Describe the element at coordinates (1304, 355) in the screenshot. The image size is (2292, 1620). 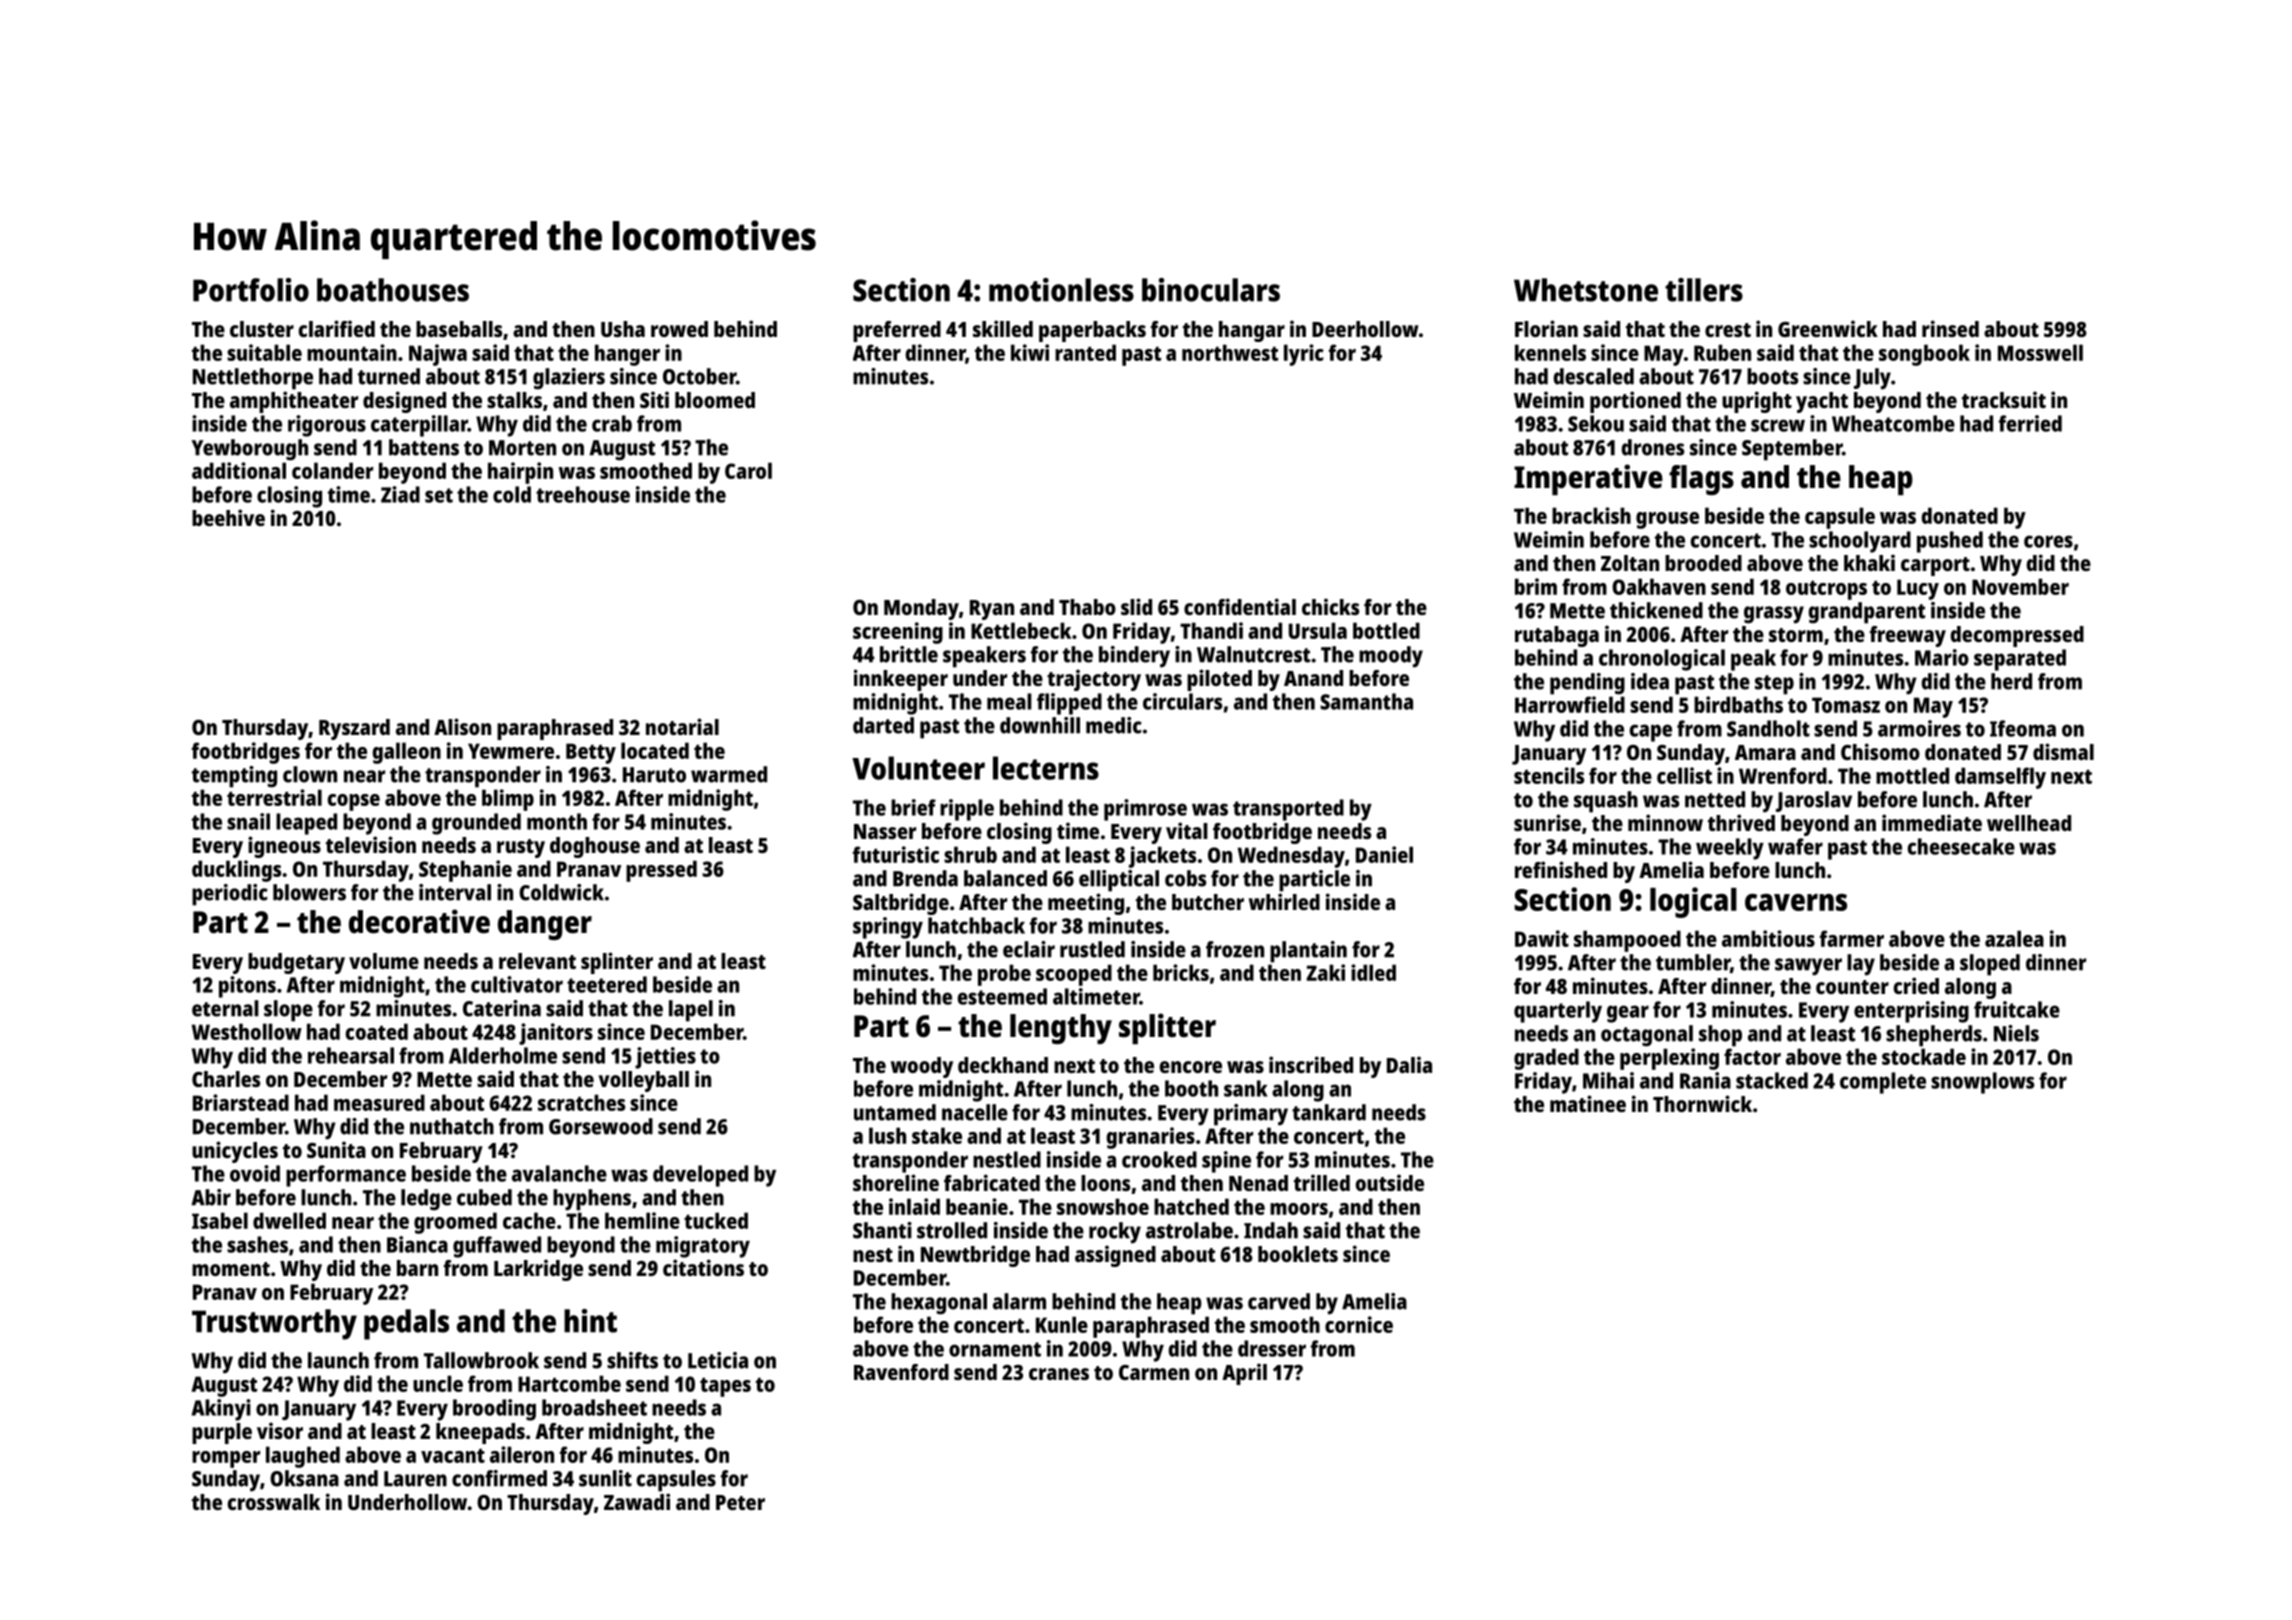
I see `lyric` at that location.
